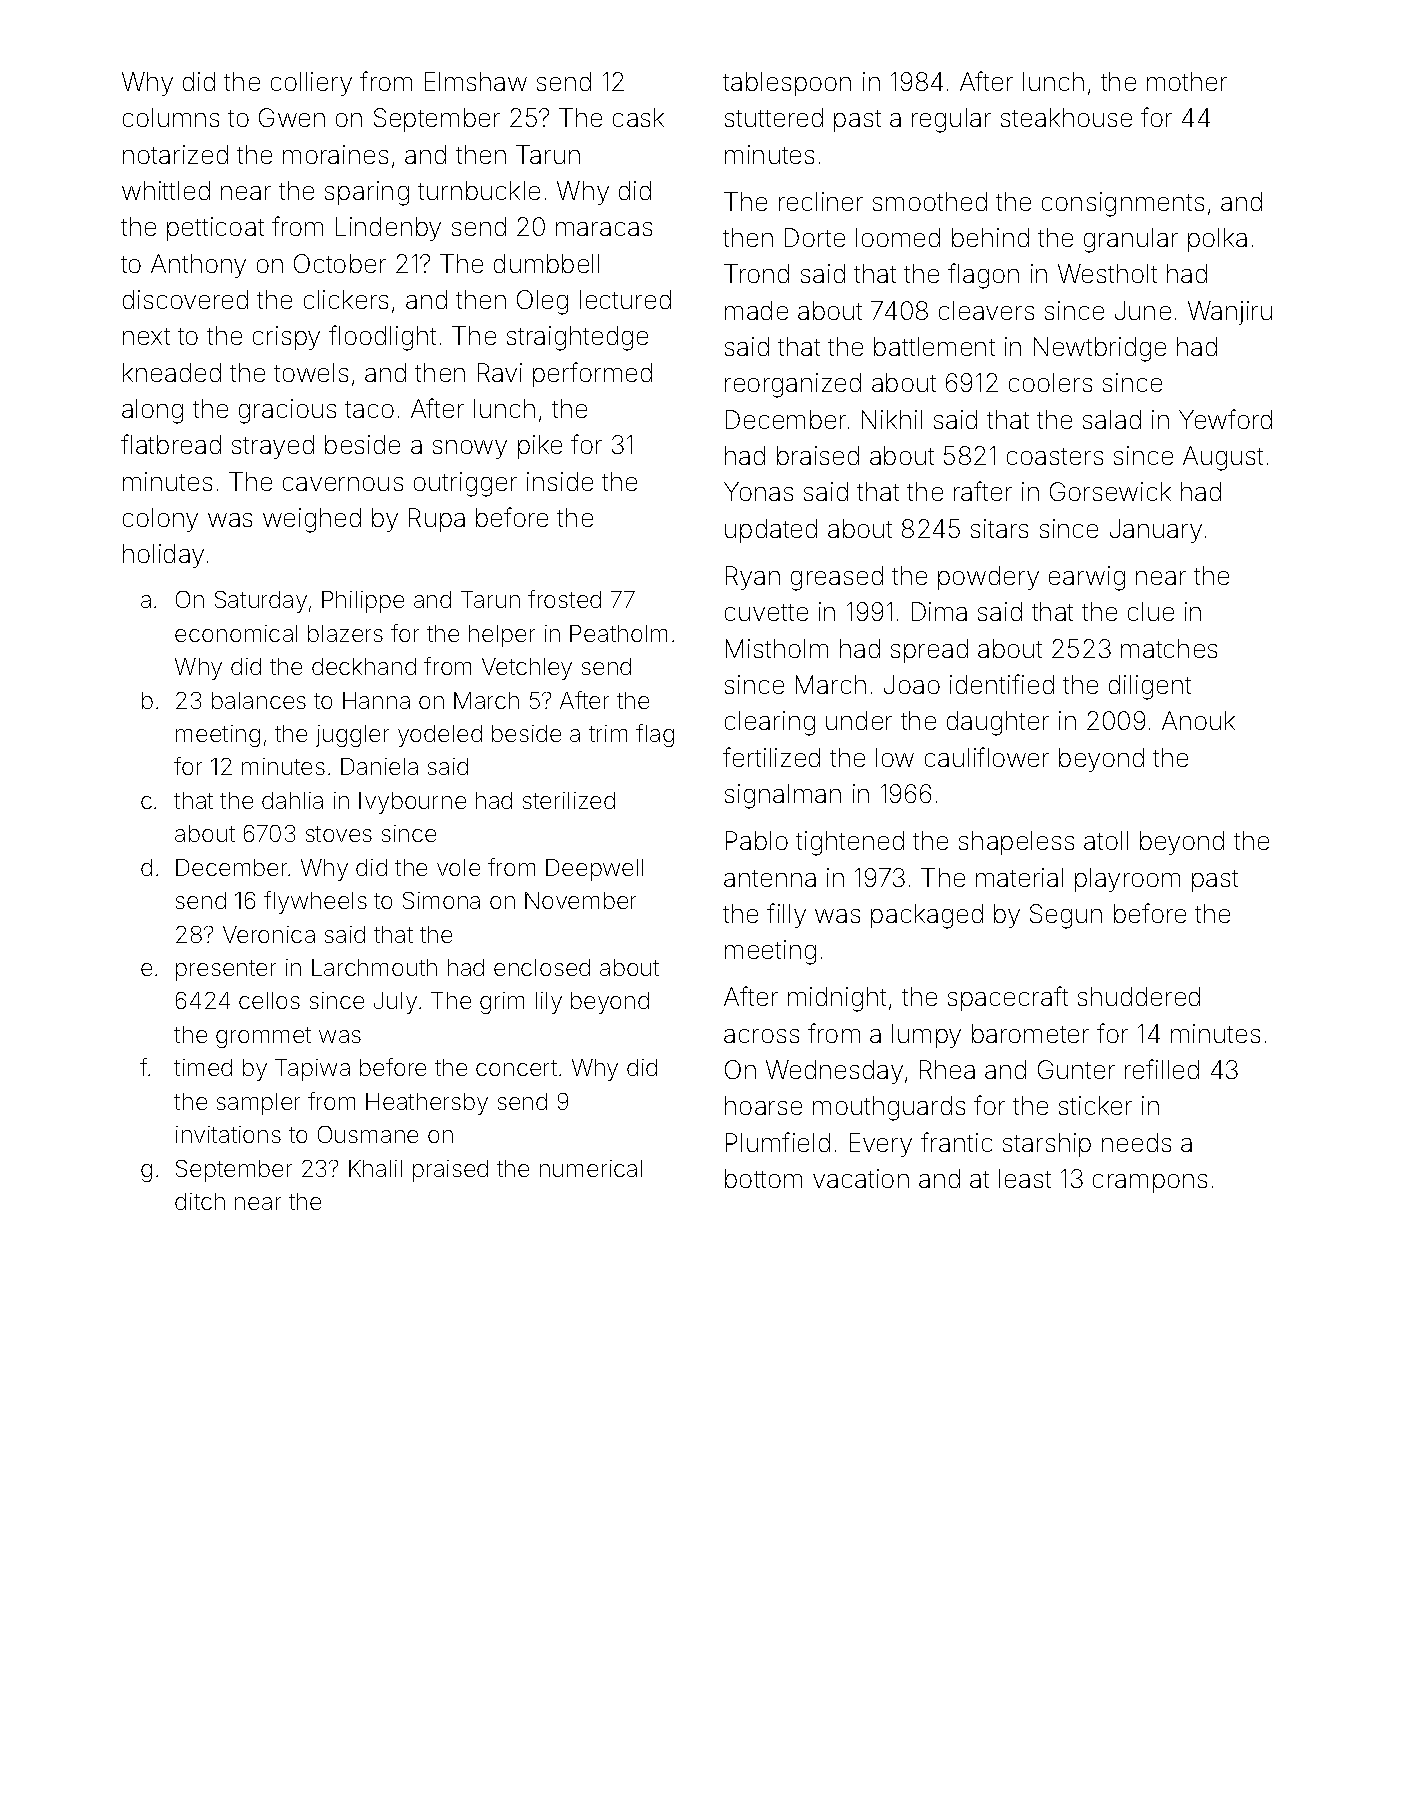 The width and height of the screenshot is (1402, 1814). What do you see at coordinates (986, 310) in the screenshot?
I see `cleavers` at bounding box center [986, 310].
